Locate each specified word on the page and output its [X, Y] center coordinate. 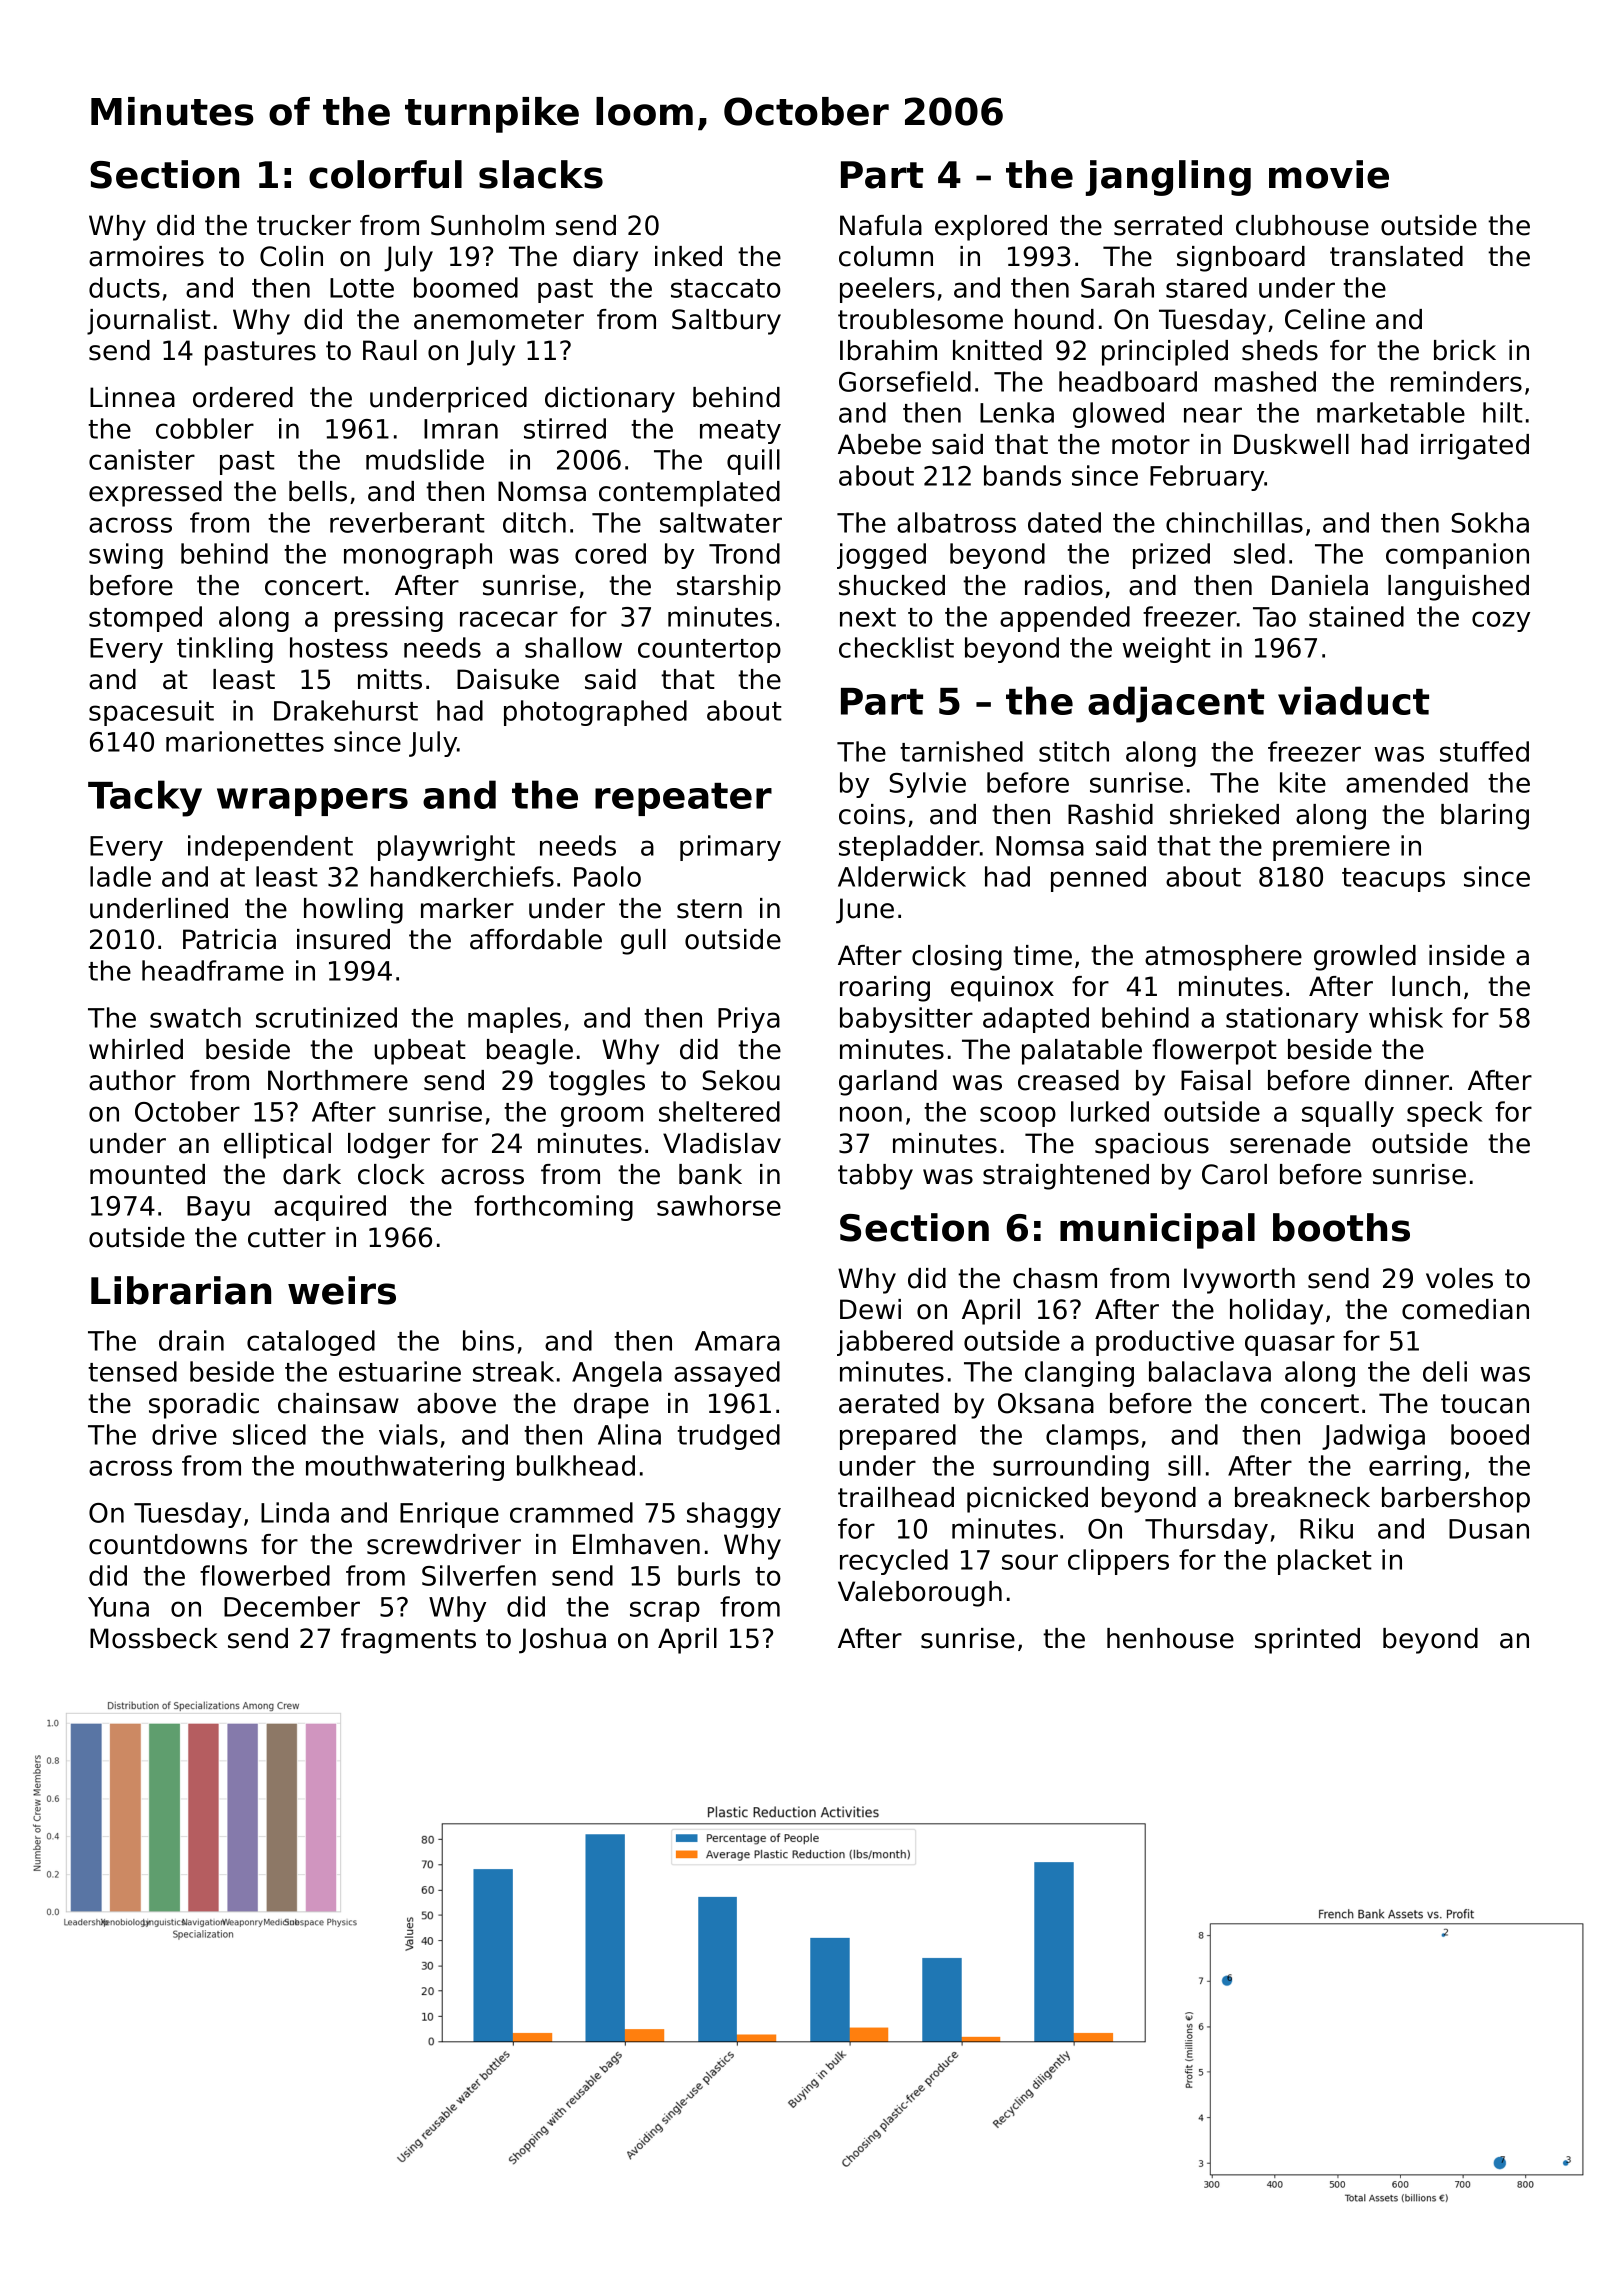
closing [957, 958]
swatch [195, 1017]
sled [1259, 553]
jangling [1168, 178]
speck [1445, 1114]
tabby [875, 1177]
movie [1329, 174]
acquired [330, 1208]
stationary [1292, 1020]
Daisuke [508, 679]
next [868, 617]
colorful [385, 174]
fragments [408, 1641]
